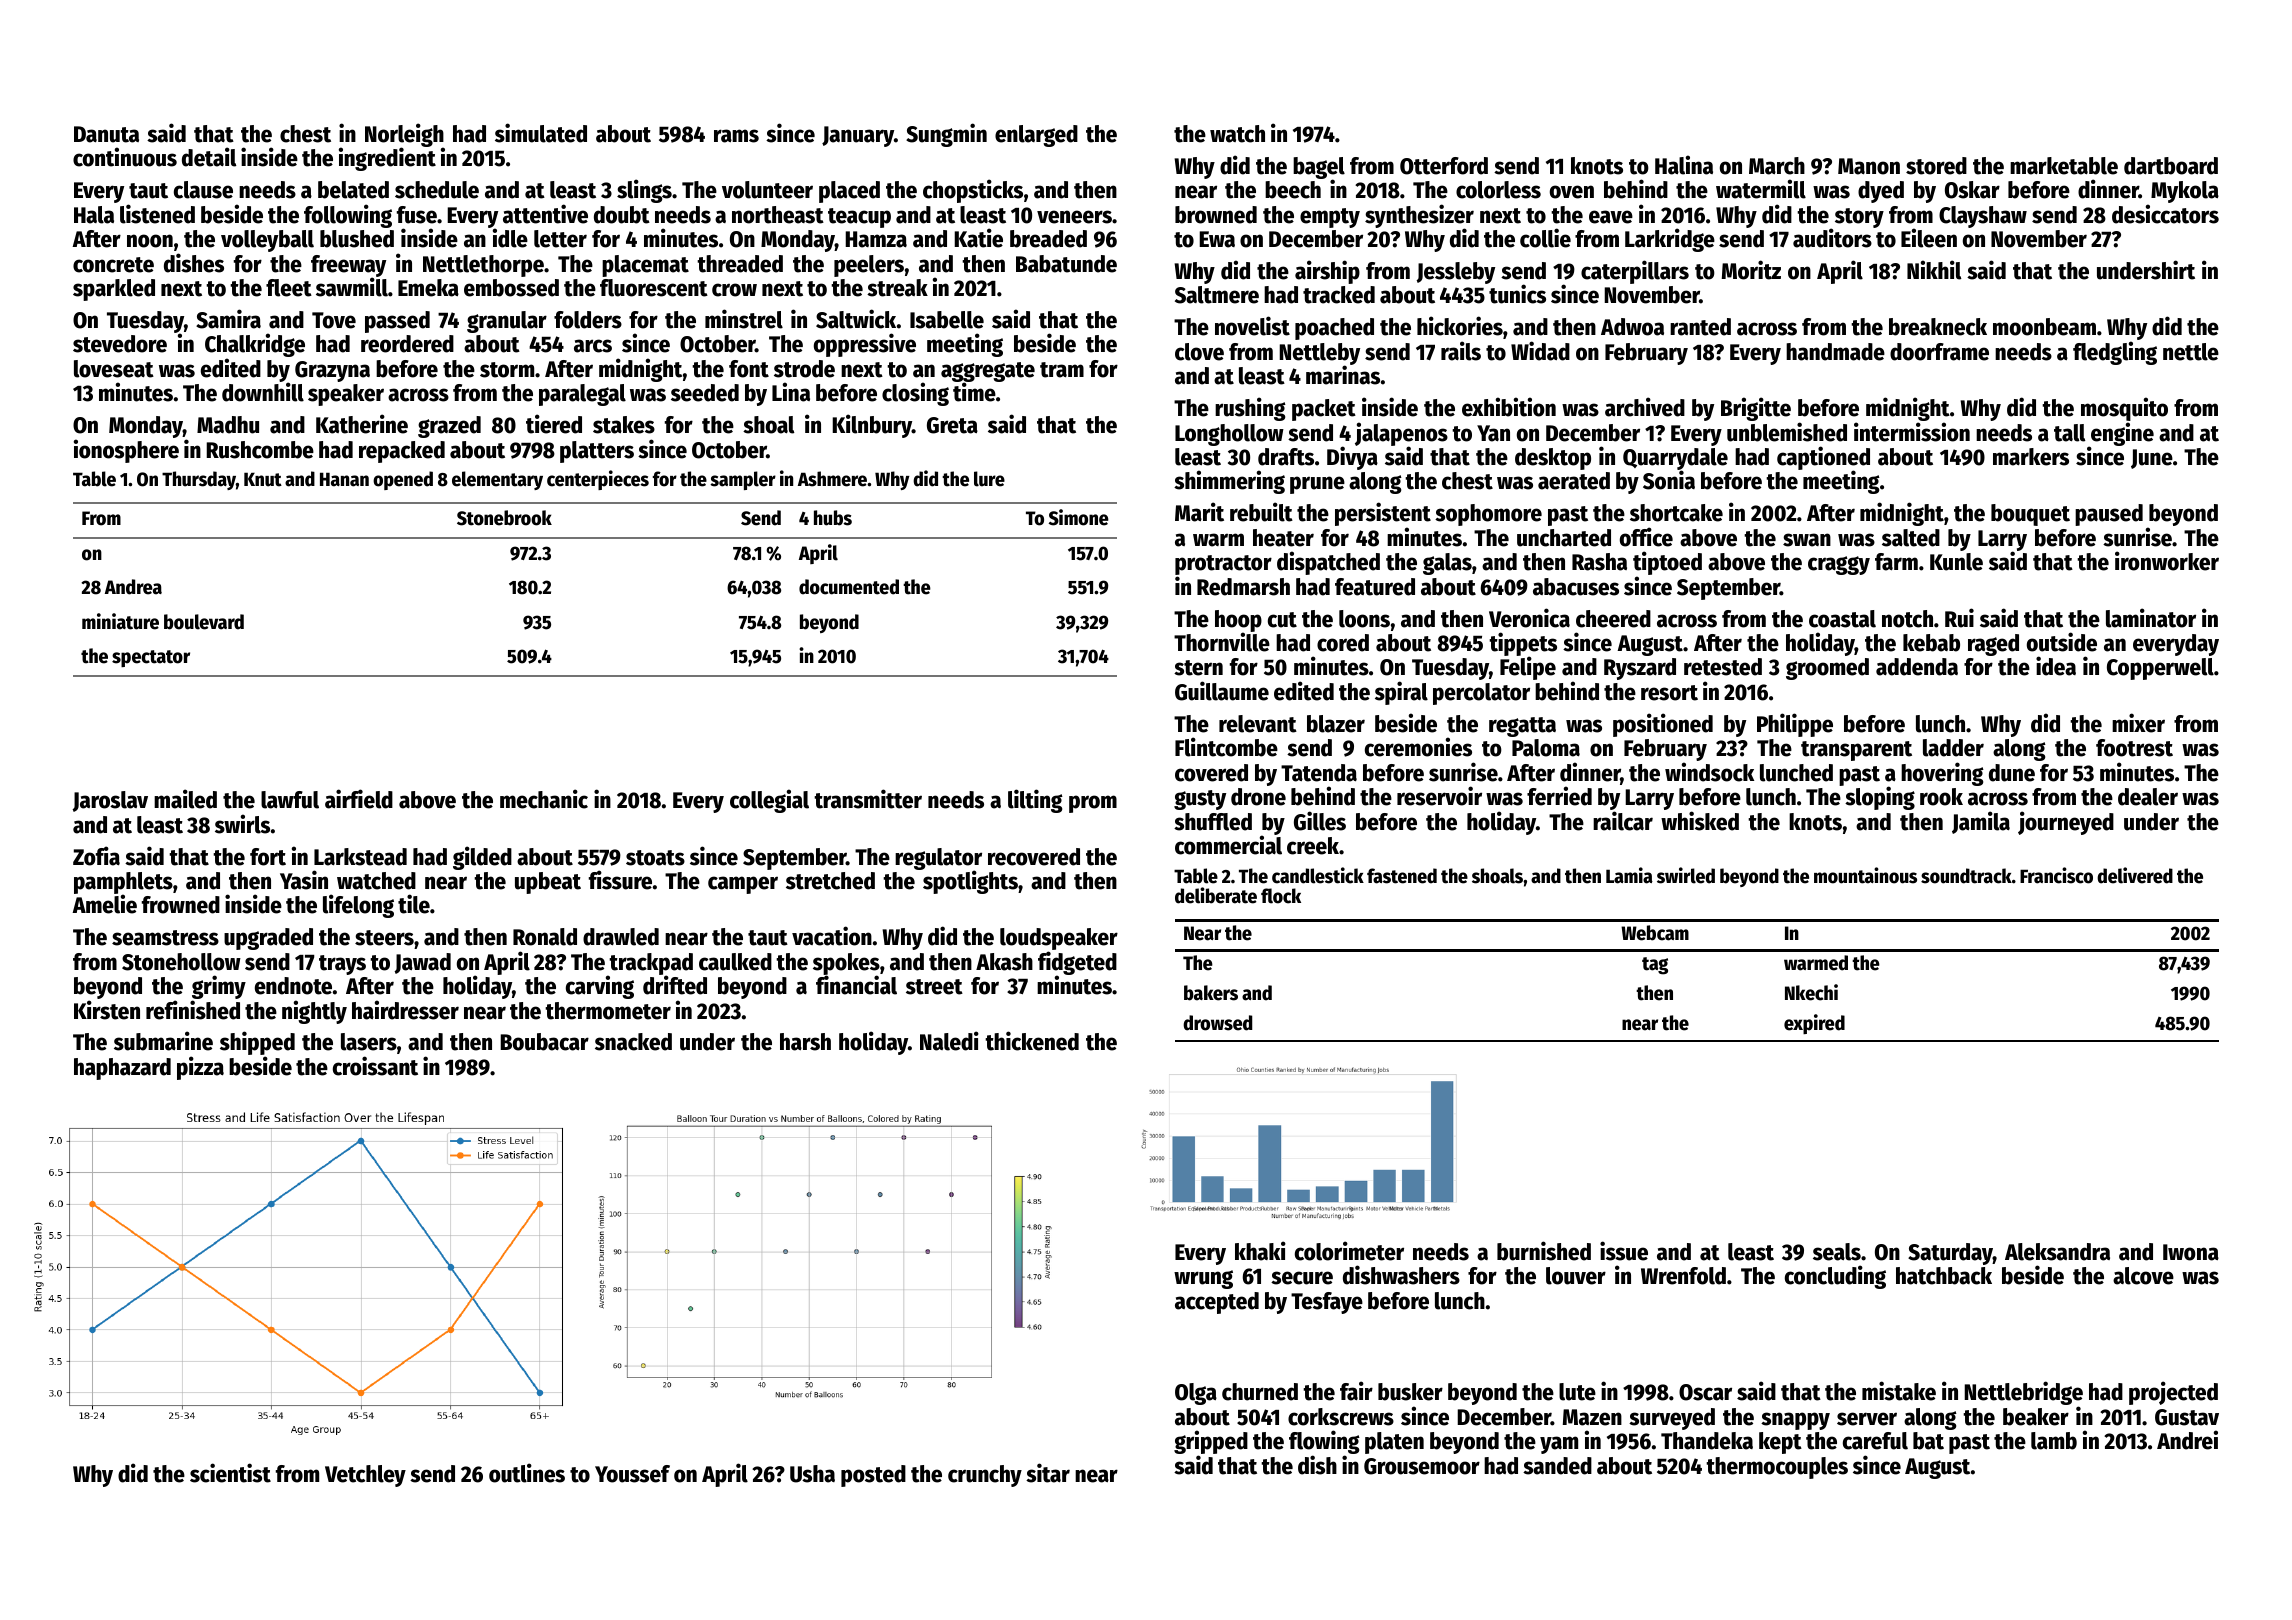 This document has height=1620, width=2292. What do you see at coordinates (736, 136) in the document?
I see `rams` at bounding box center [736, 136].
